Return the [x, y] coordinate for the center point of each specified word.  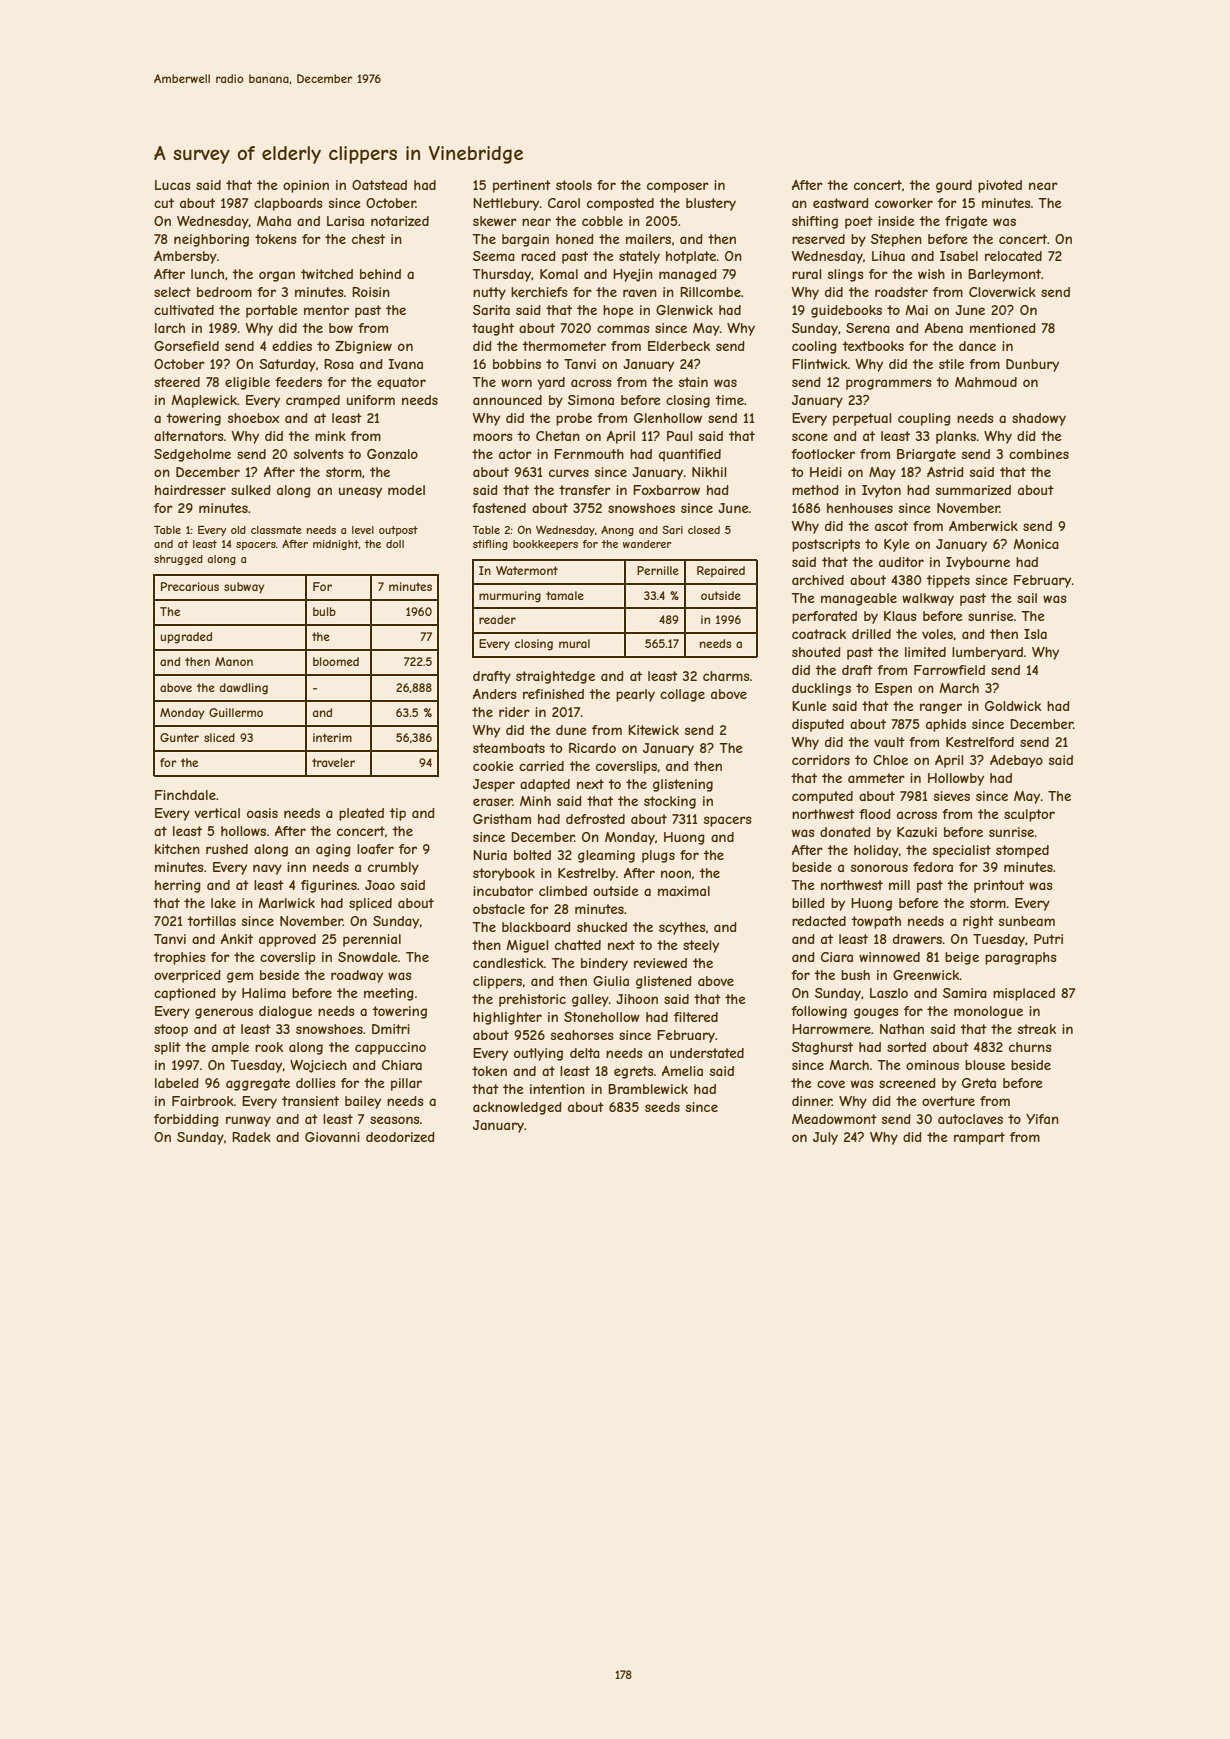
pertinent [522, 186]
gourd [954, 186]
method [815, 490]
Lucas [173, 185]
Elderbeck [679, 346]
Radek [251, 1137]
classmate [276, 530]
